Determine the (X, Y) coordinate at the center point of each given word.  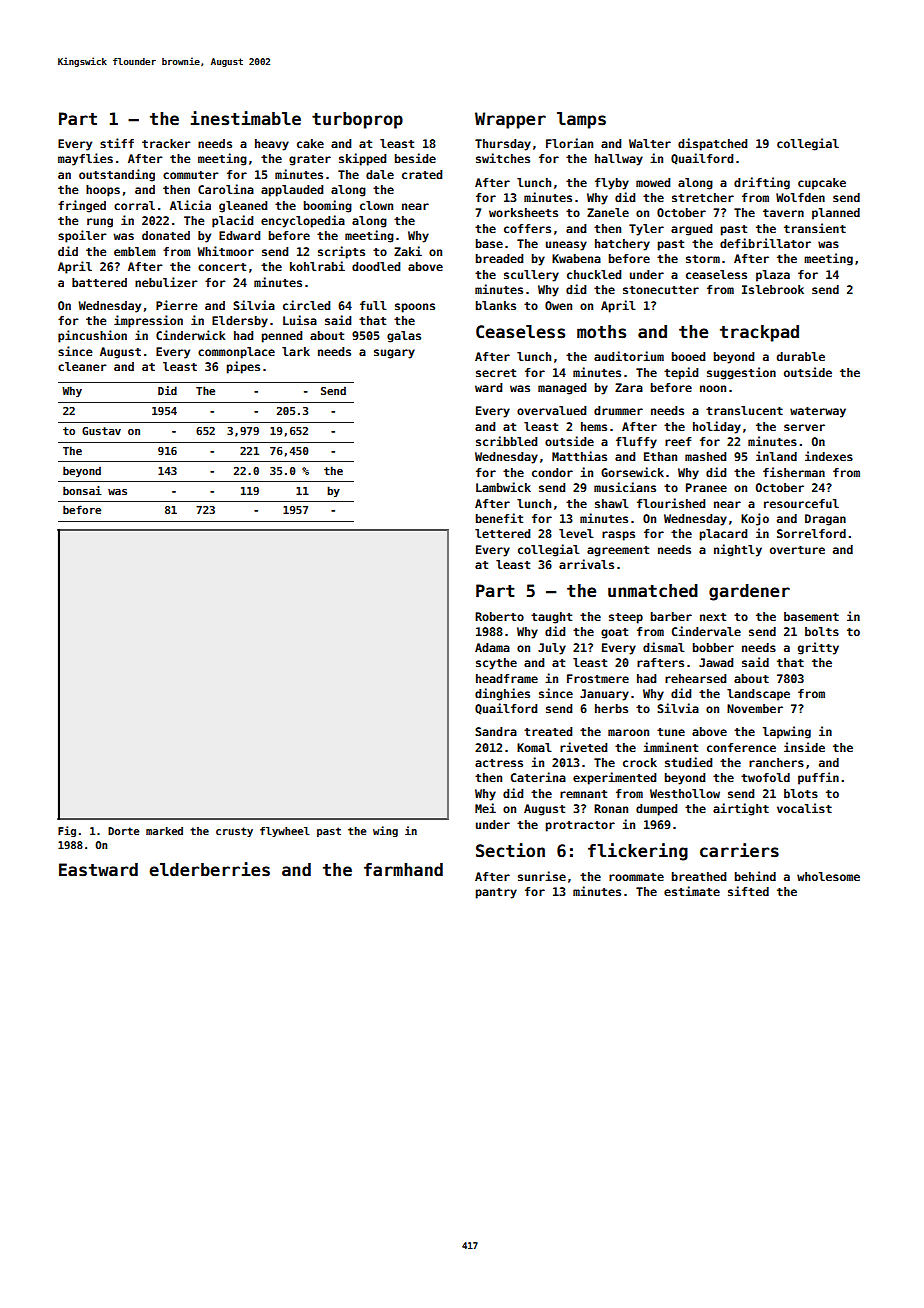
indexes (829, 456)
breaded (499, 258)
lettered (502, 533)
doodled (376, 266)
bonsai (82, 490)
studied (688, 762)
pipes (243, 367)
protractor (580, 826)
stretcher (703, 197)
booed (688, 356)
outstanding (117, 175)
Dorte (124, 831)
